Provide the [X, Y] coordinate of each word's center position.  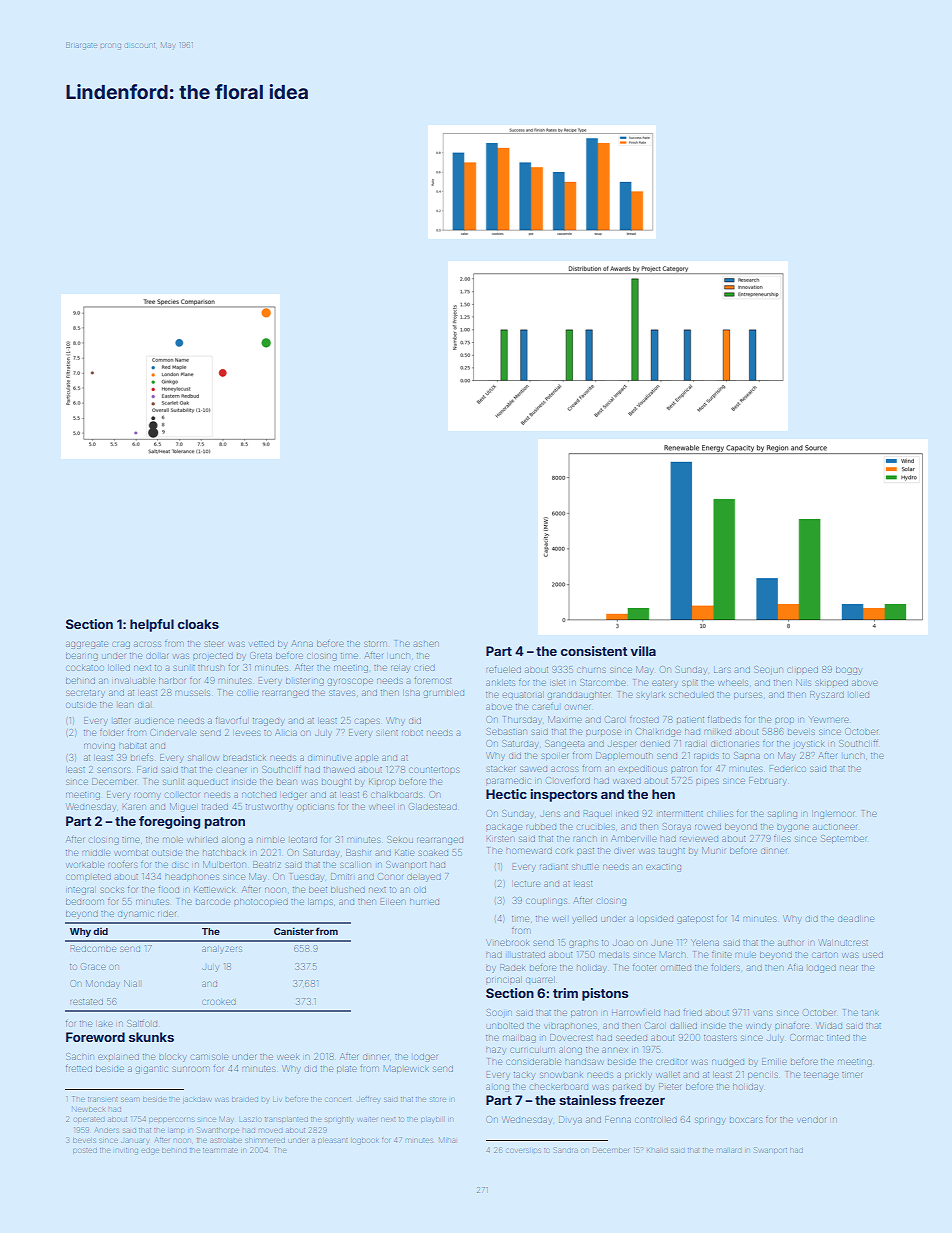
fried [692, 1013]
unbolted [505, 1026]
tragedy [268, 722]
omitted [676, 968]
